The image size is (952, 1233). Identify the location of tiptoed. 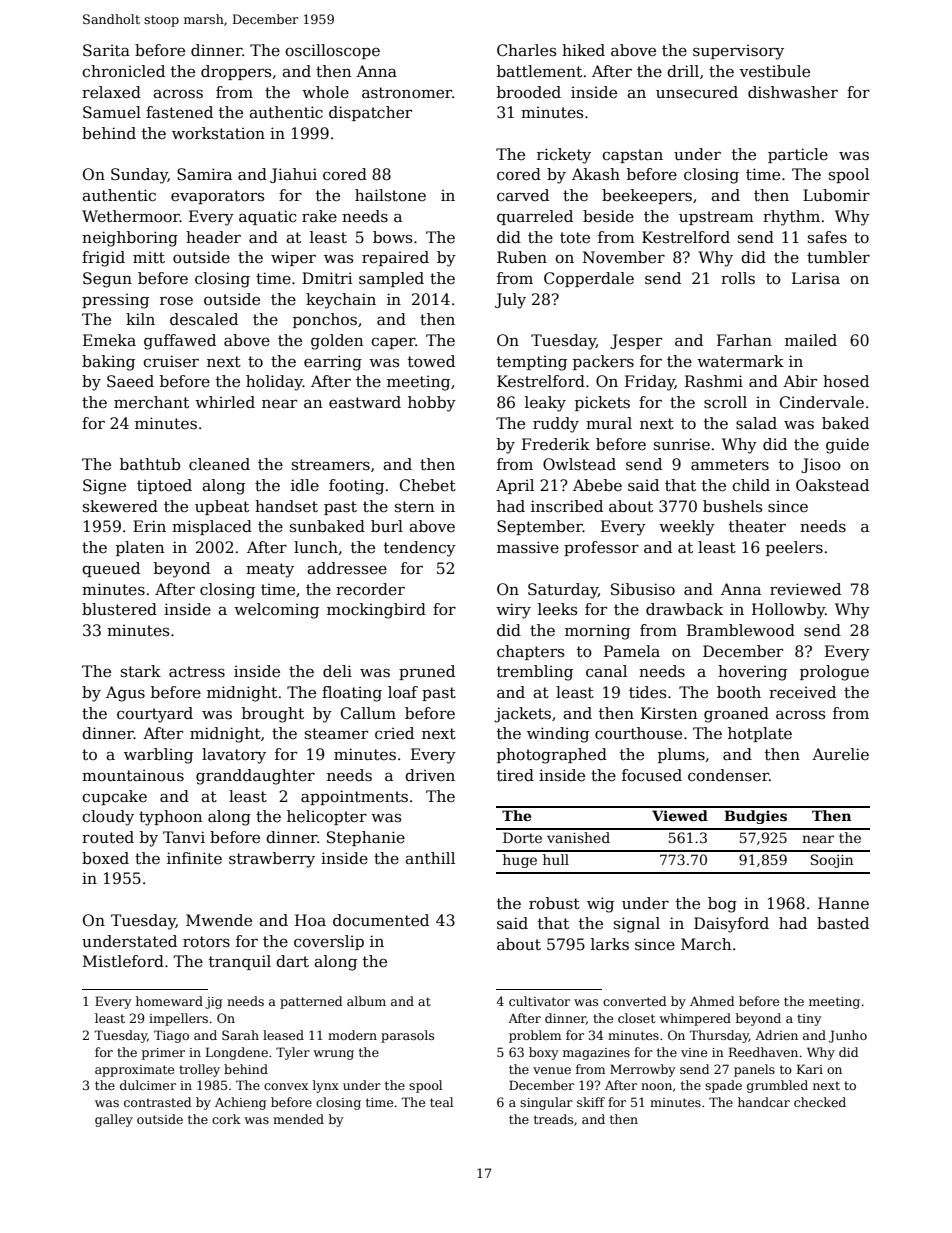
(164, 486).
